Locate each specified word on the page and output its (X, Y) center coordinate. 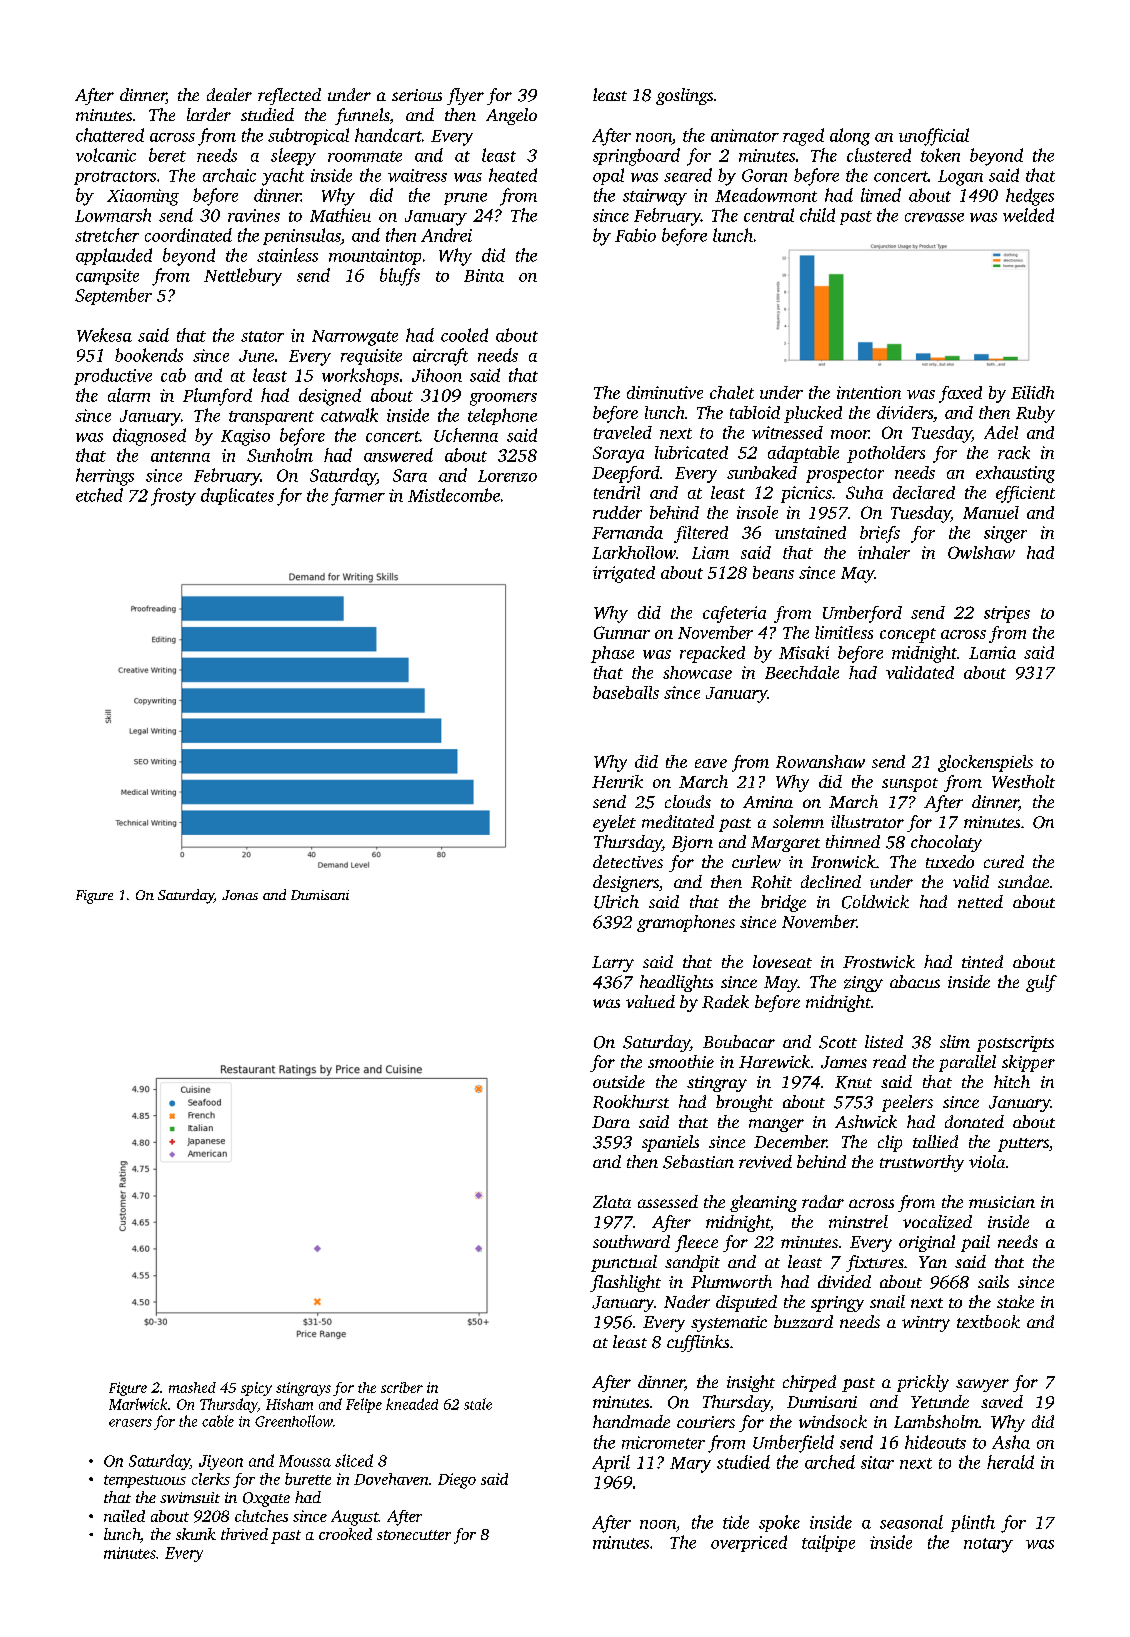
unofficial (934, 137)
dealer (229, 94)
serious (417, 95)
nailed (124, 1516)
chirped (809, 1383)
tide (736, 1522)
